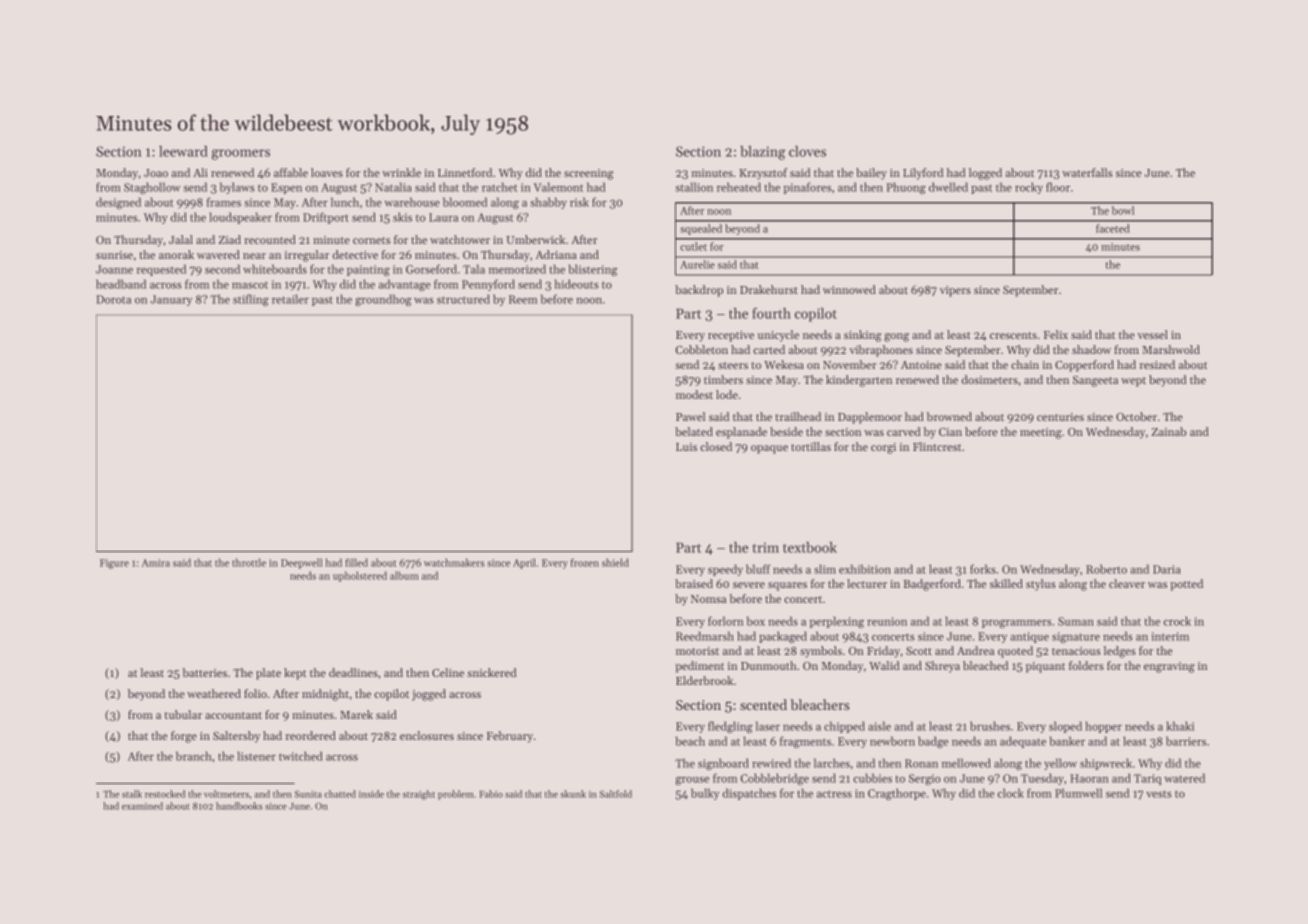 This screenshot has width=1308, height=924. I want to click on restocked, so click(165, 794).
